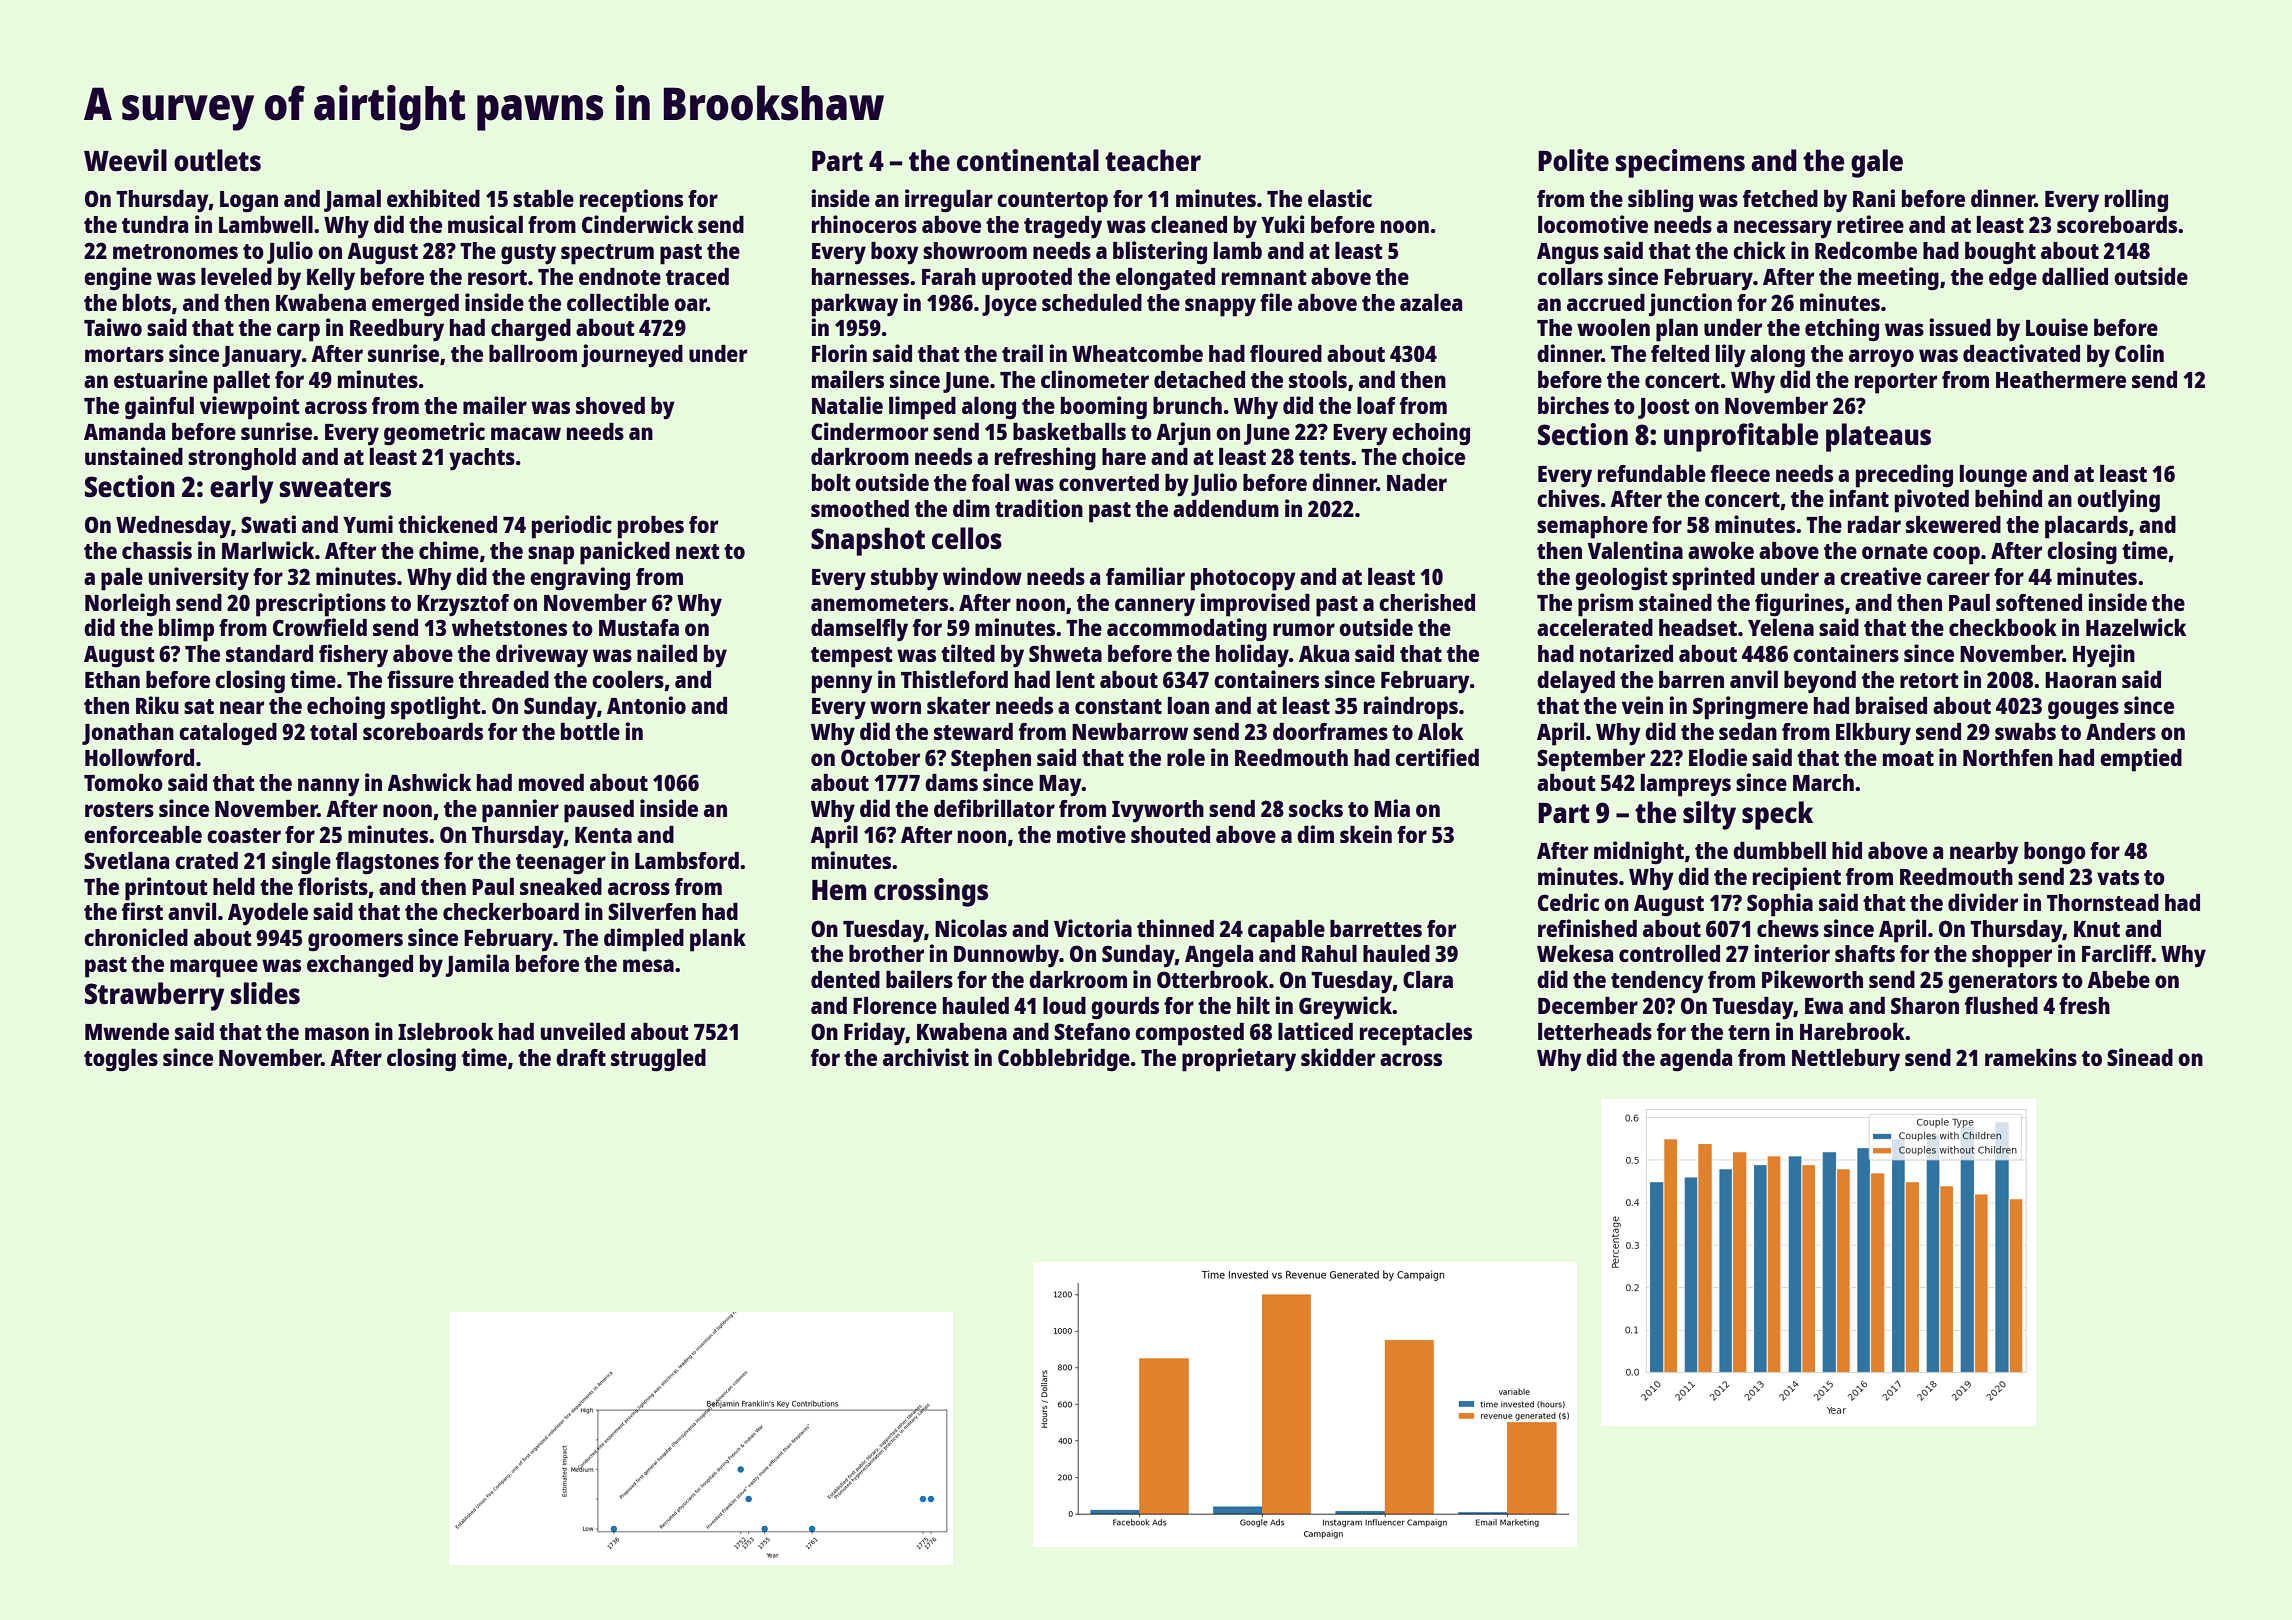 This screenshot has width=2292, height=1620. What do you see at coordinates (217, 160) in the screenshot?
I see `outlets` at bounding box center [217, 160].
